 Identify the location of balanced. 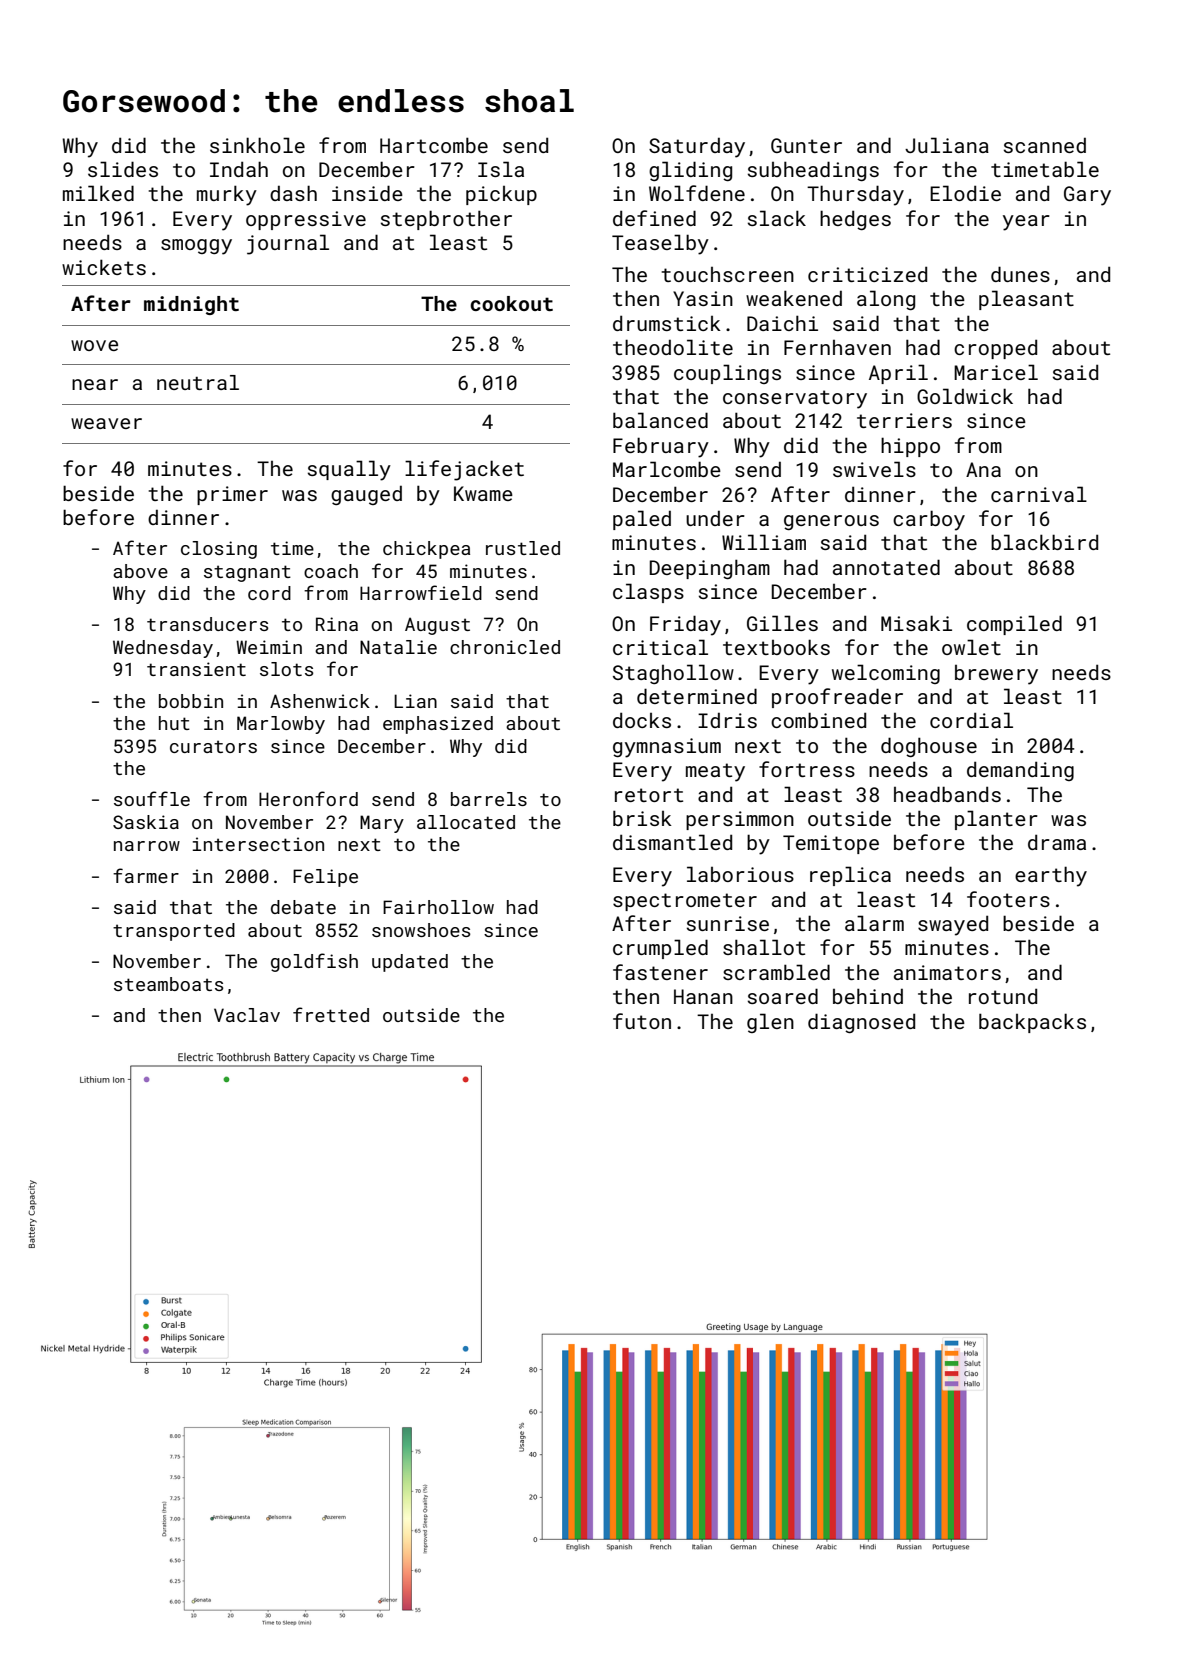
(660, 420).
